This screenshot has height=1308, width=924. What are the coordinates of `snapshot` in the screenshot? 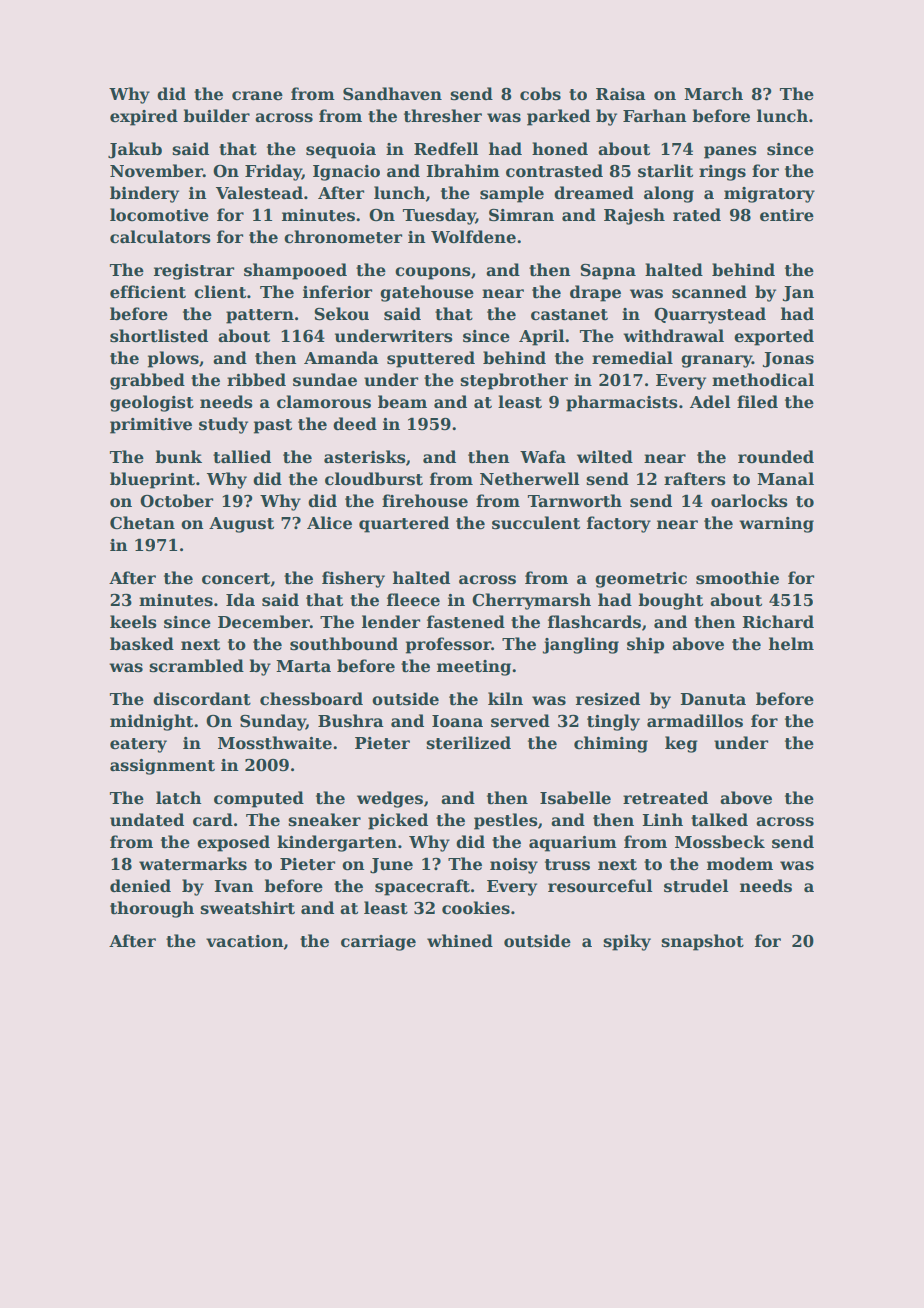 It's located at (702, 942).
